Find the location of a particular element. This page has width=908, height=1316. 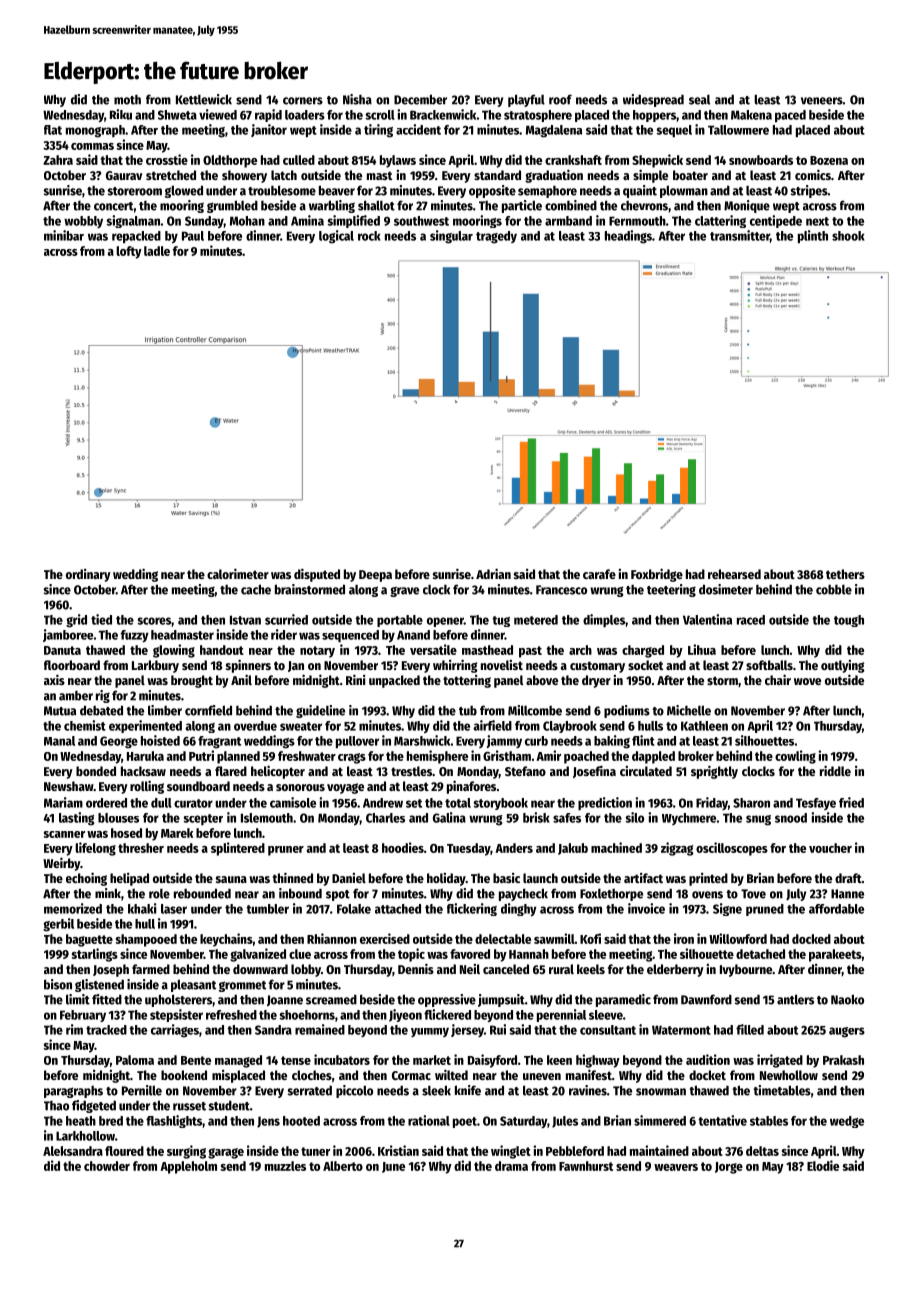

grommet is located at coordinates (242, 986).
